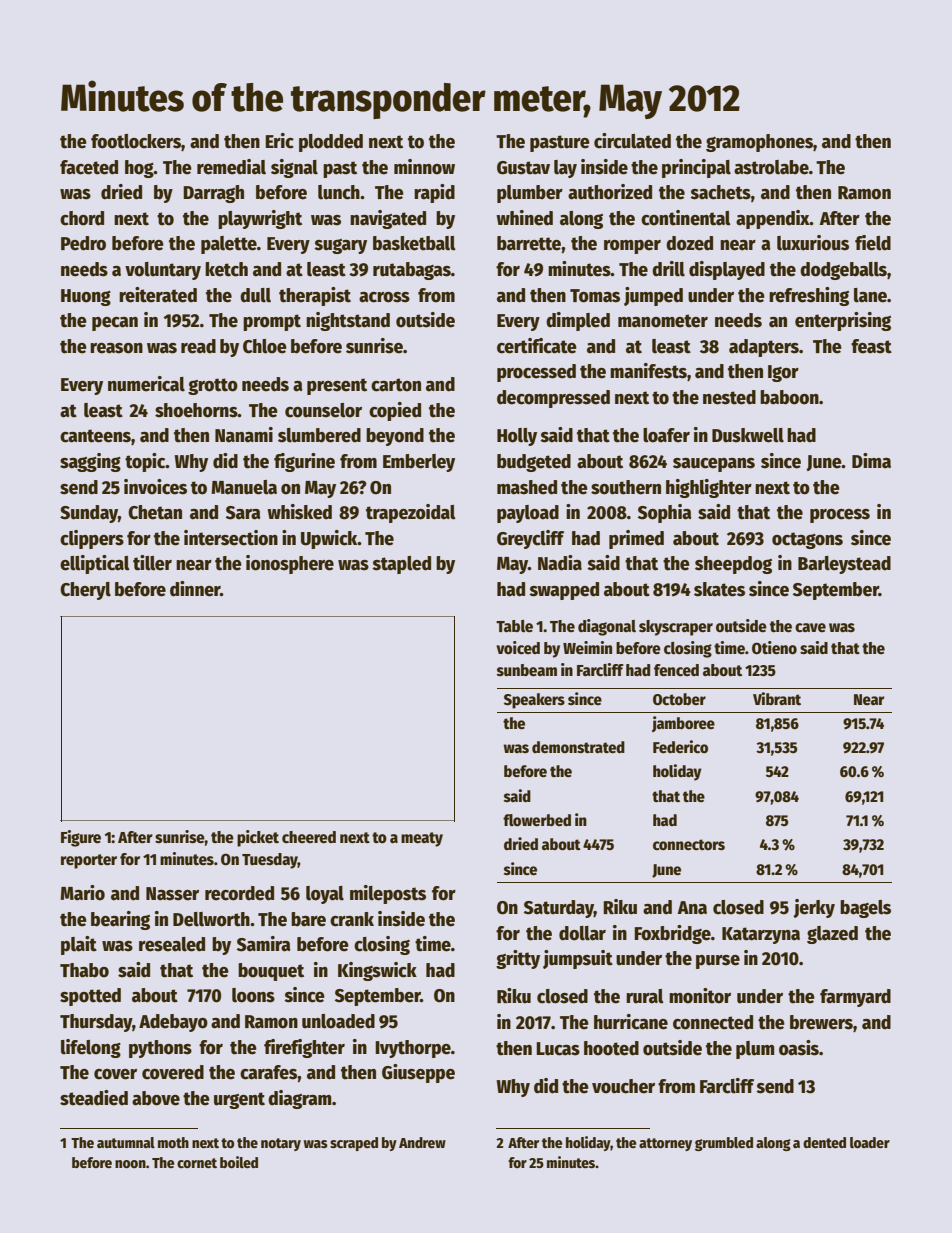 The width and height of the document is (952, 1233). I want to click on demonstrated, so click(578, 747).
